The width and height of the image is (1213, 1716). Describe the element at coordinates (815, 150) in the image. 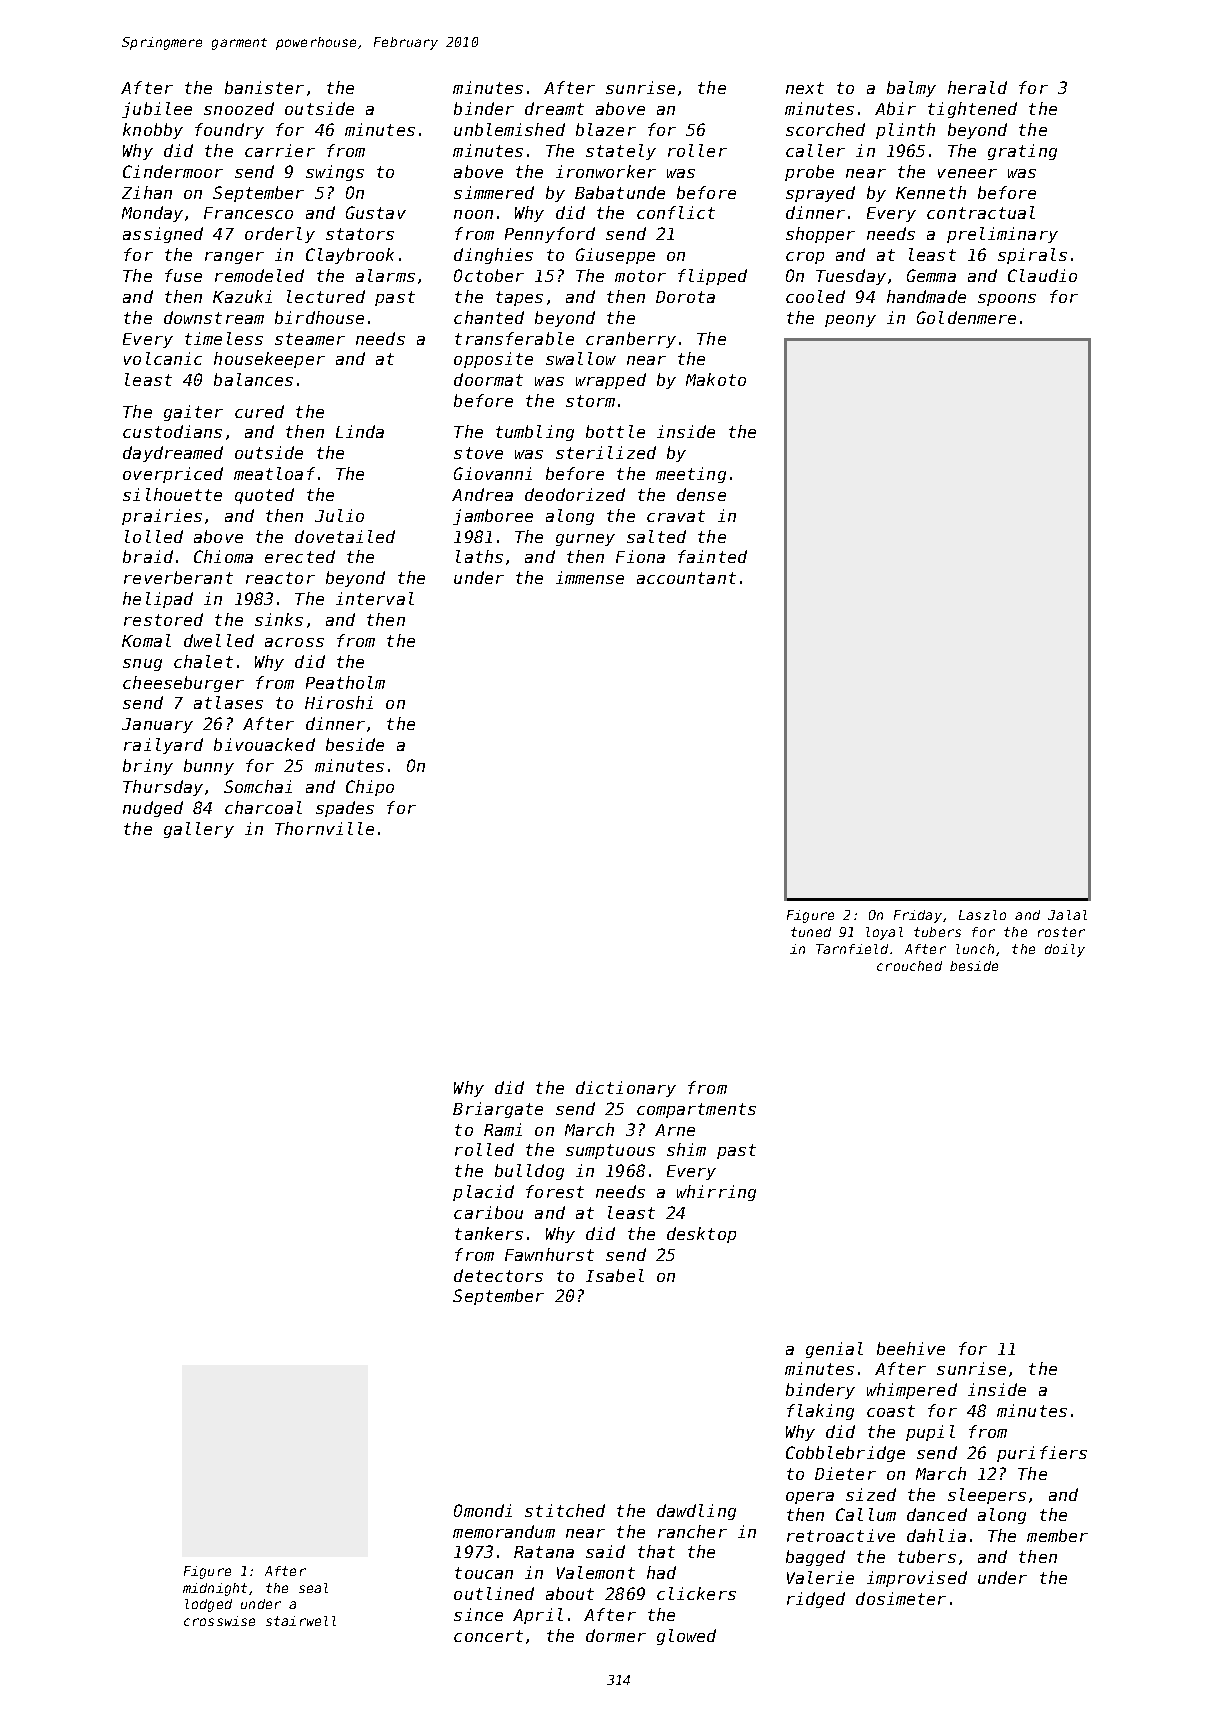

I see `caller` at that location.
